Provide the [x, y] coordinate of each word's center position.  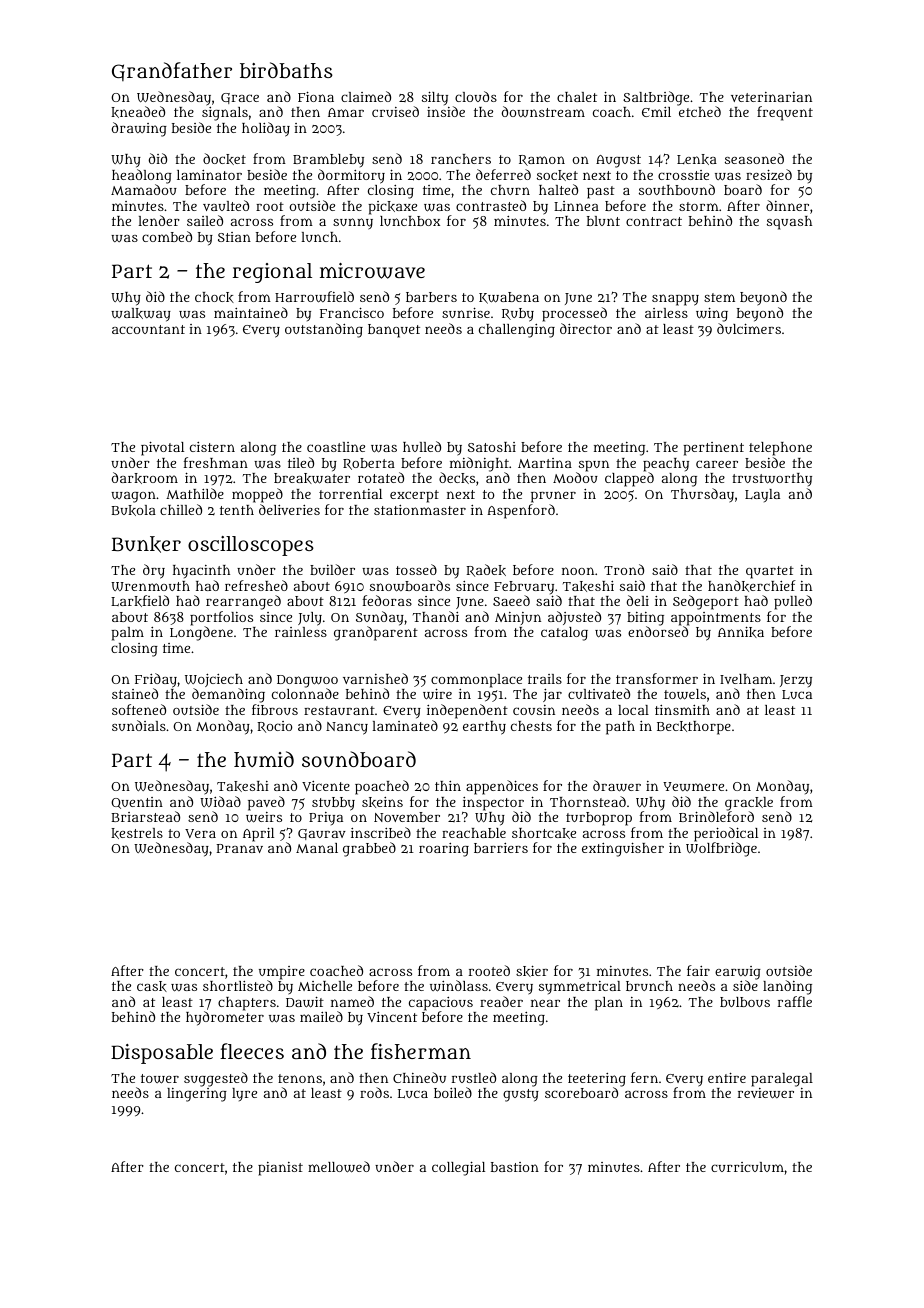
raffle [795, 1001]
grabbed [369, 849]
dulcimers [749, 328]
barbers [431, 297]
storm [699, 206]
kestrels [137, 833]
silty [435, 98]
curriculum [747, 1167]
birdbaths [286, 70]
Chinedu [419, 1077]
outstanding [324, 330]
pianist [280, 1169]
